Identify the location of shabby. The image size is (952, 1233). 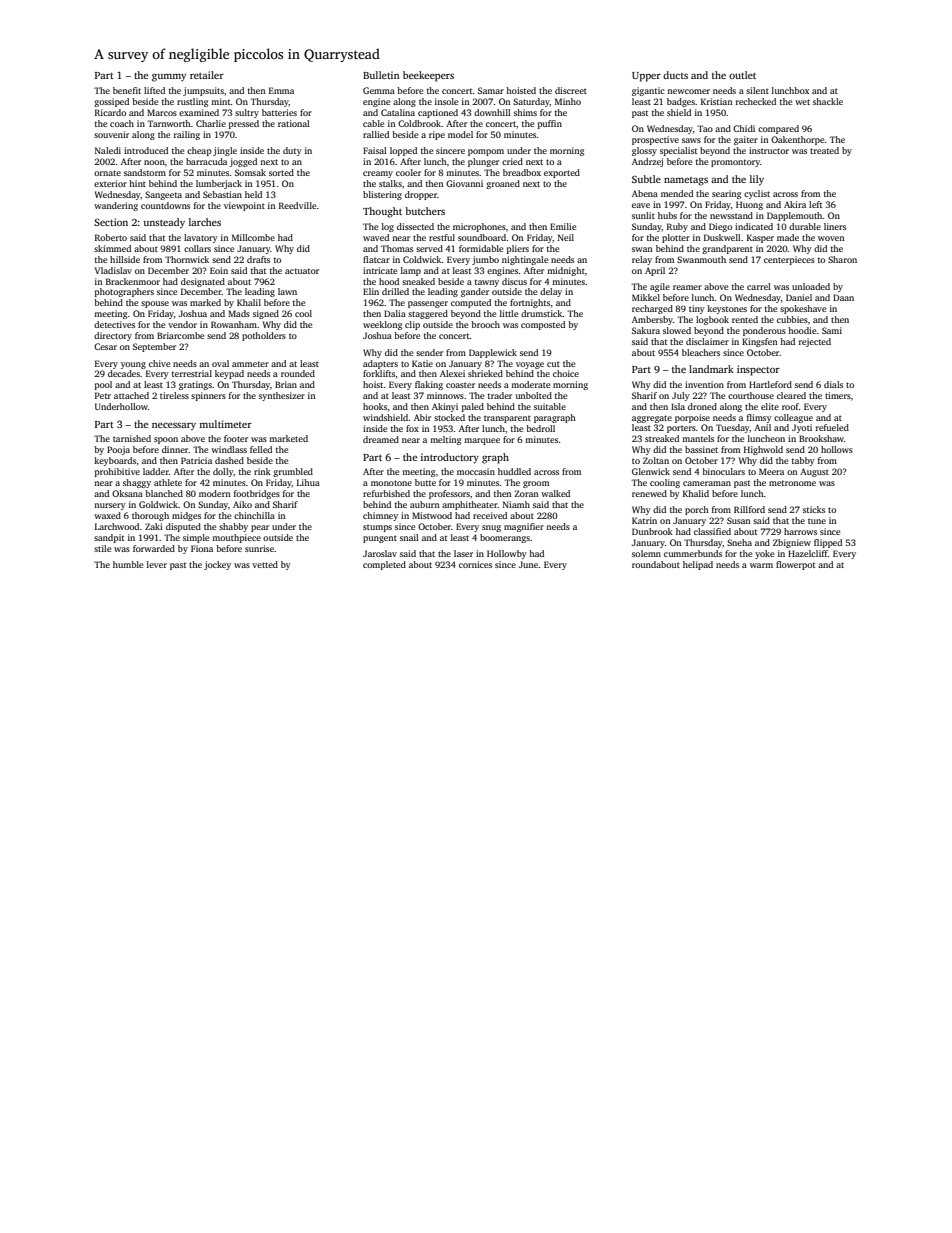
(233, 527).
